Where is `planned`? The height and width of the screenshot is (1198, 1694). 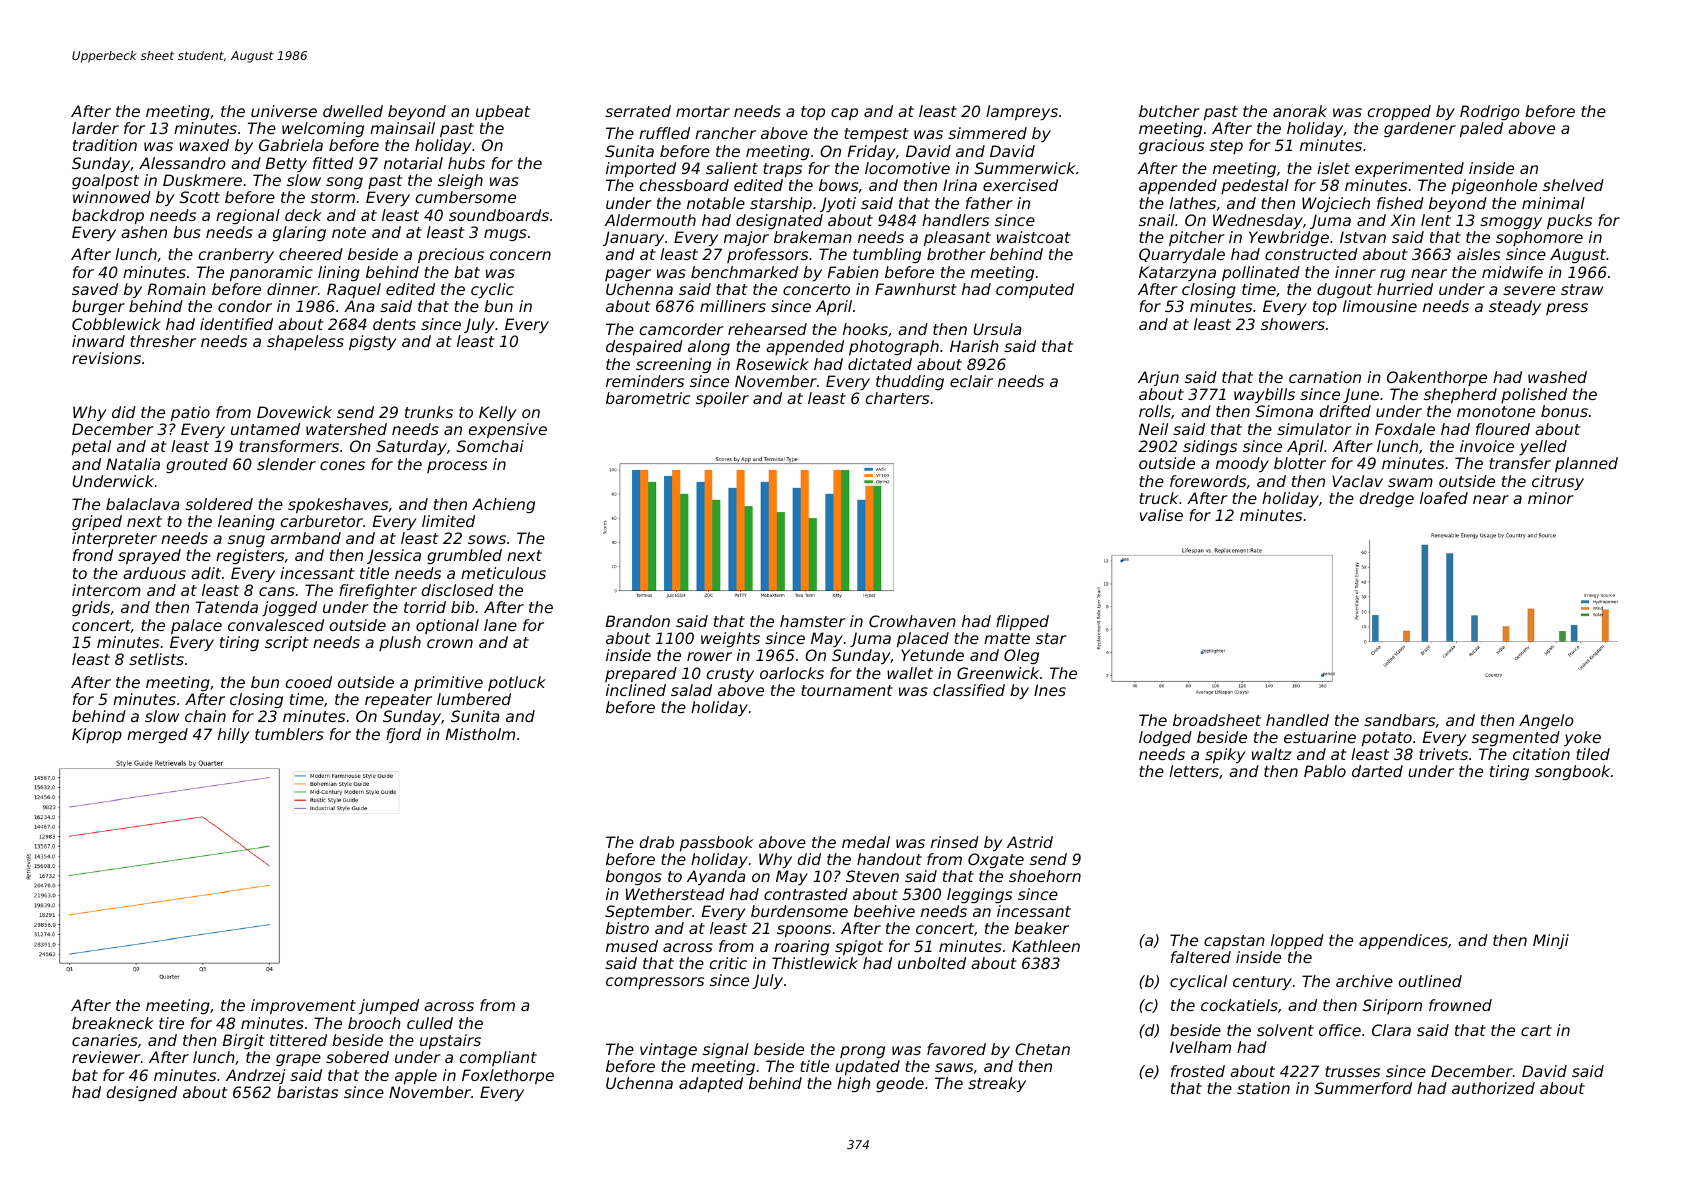 planned is located at coordinates (1586, 465).
